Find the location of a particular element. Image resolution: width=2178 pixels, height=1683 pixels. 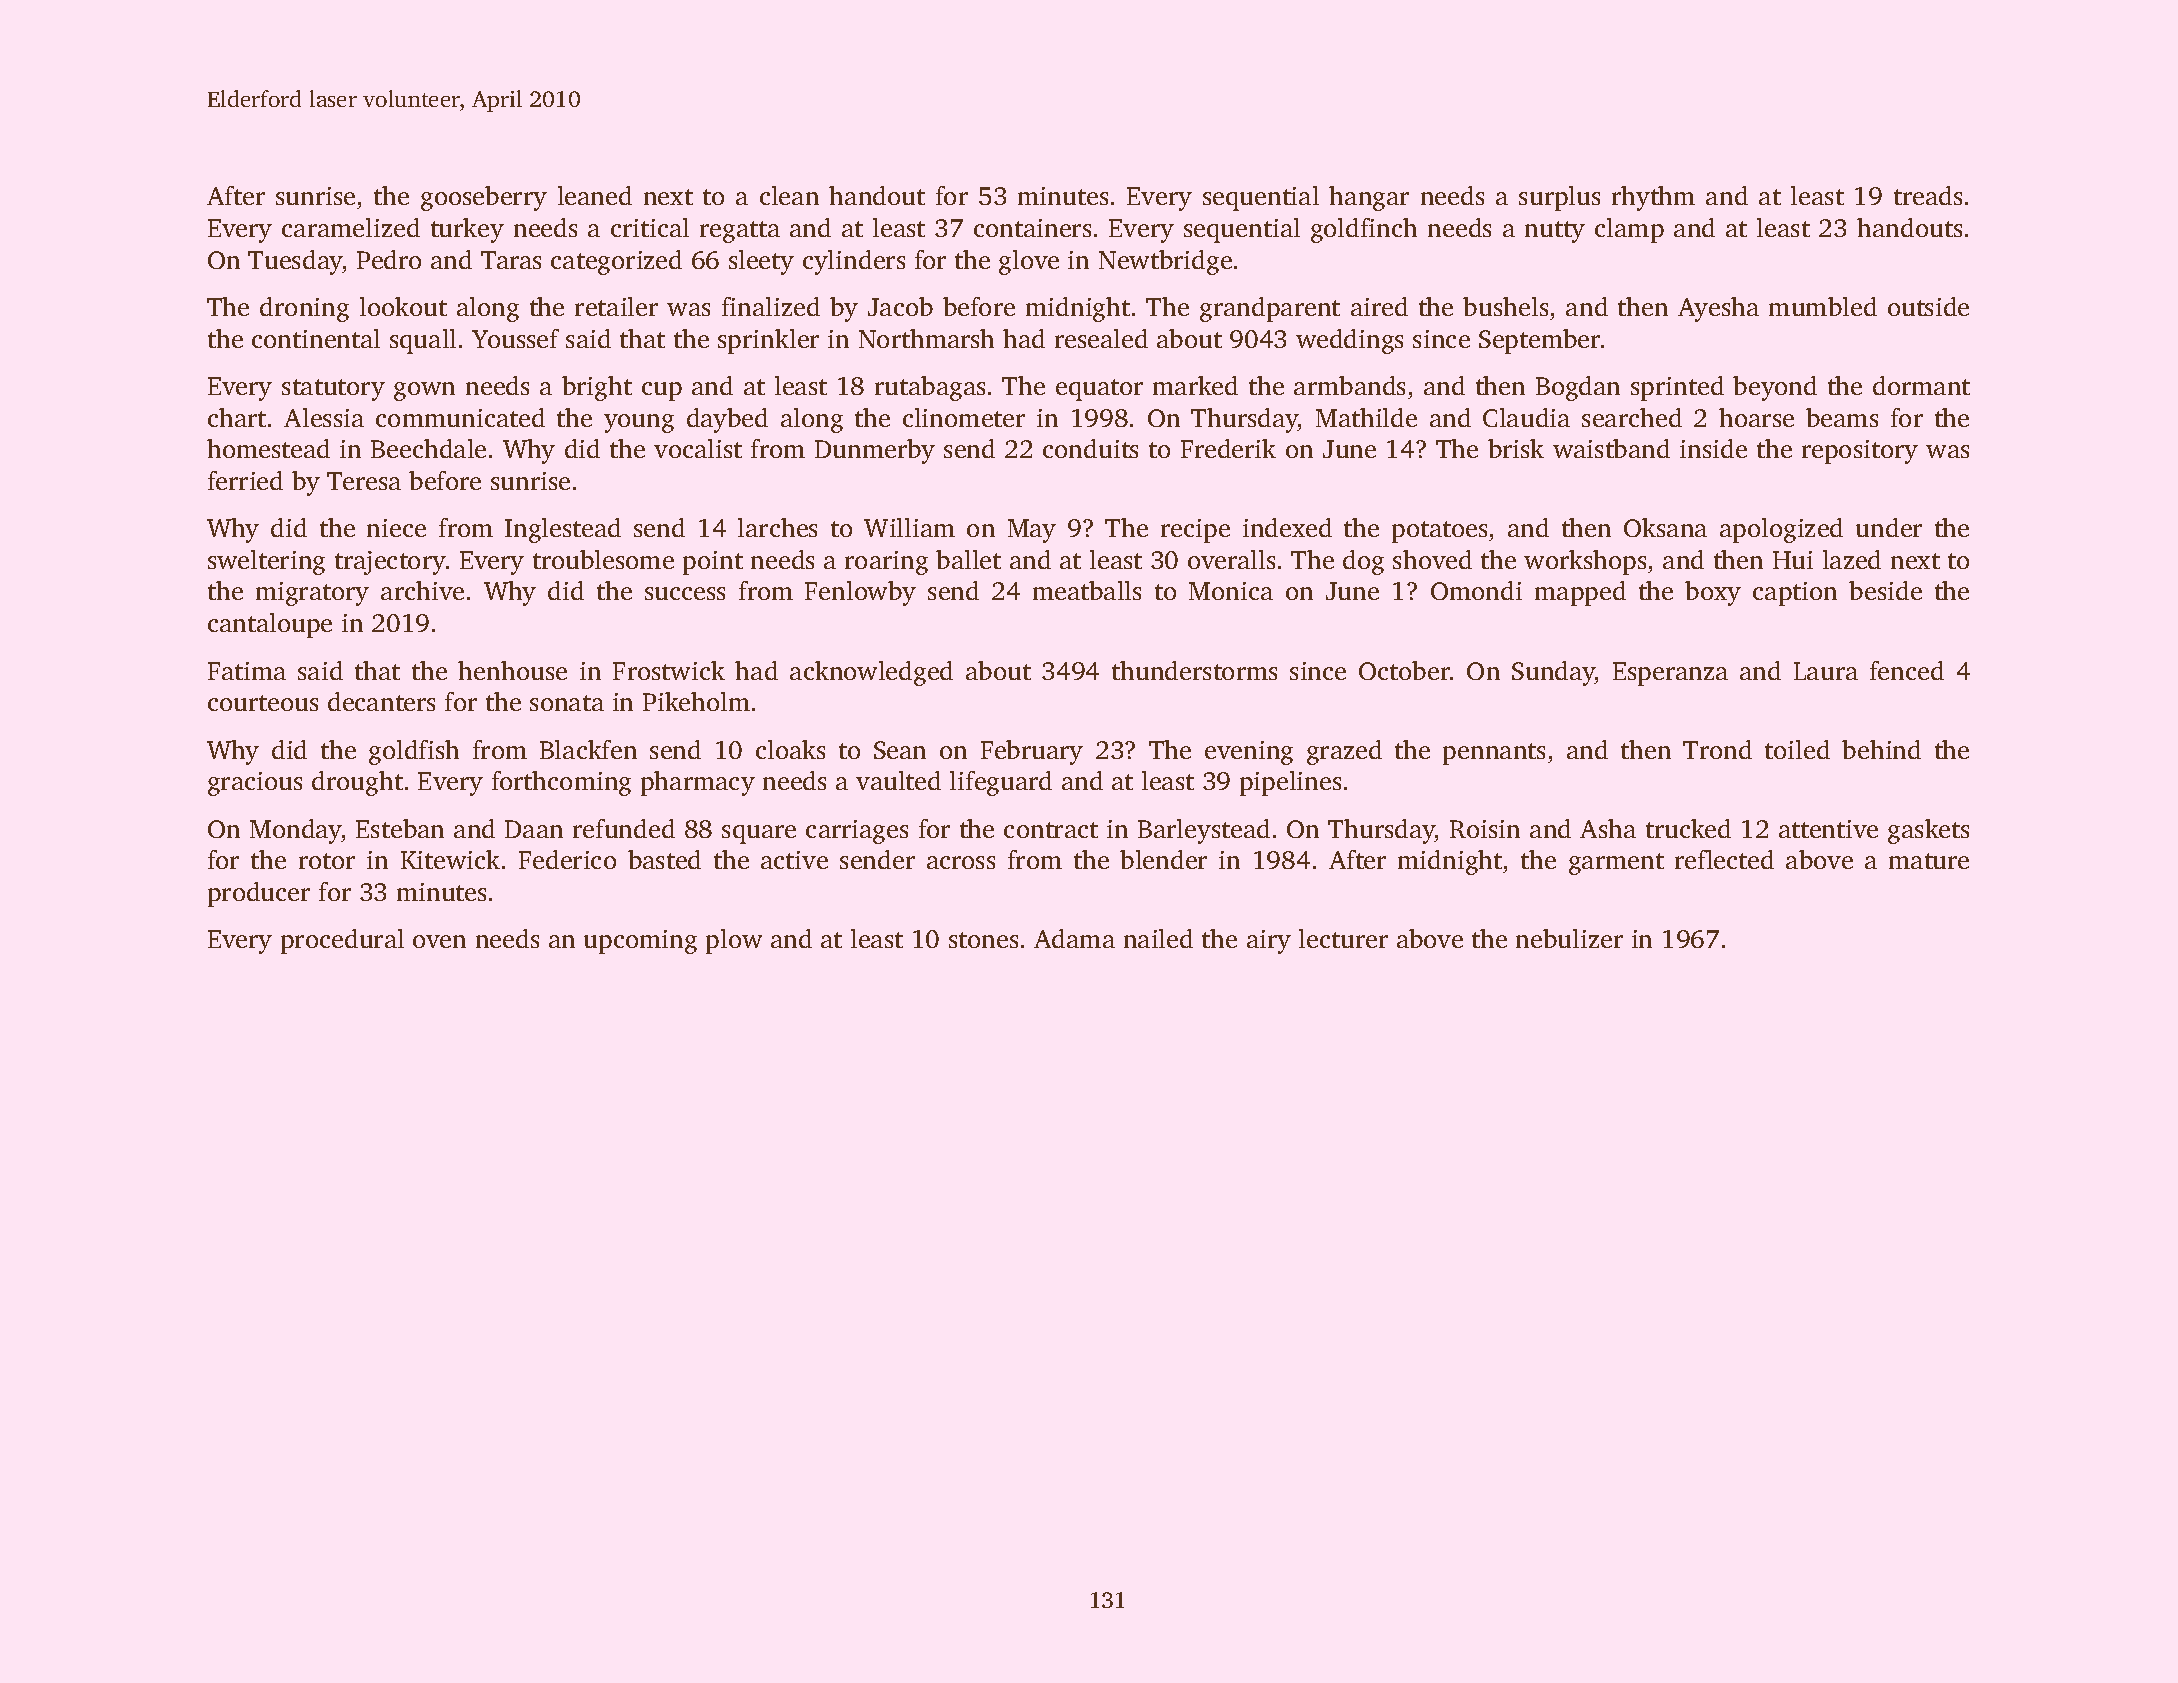

clean is located at coordinates (789, 195).
